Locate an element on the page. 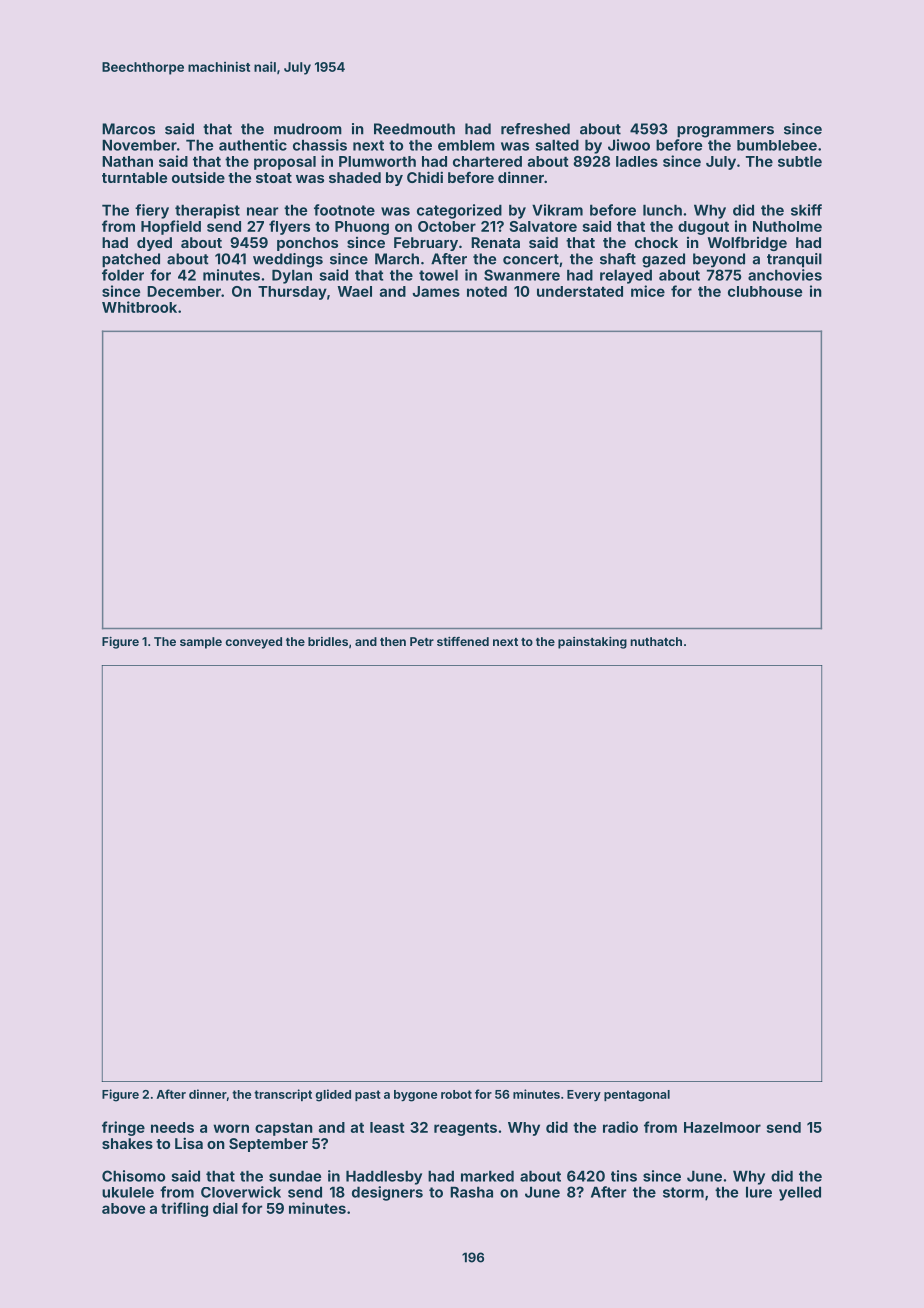 This image has width=924, height=1308. Whitbrook is located at coordinates (139, 307).
